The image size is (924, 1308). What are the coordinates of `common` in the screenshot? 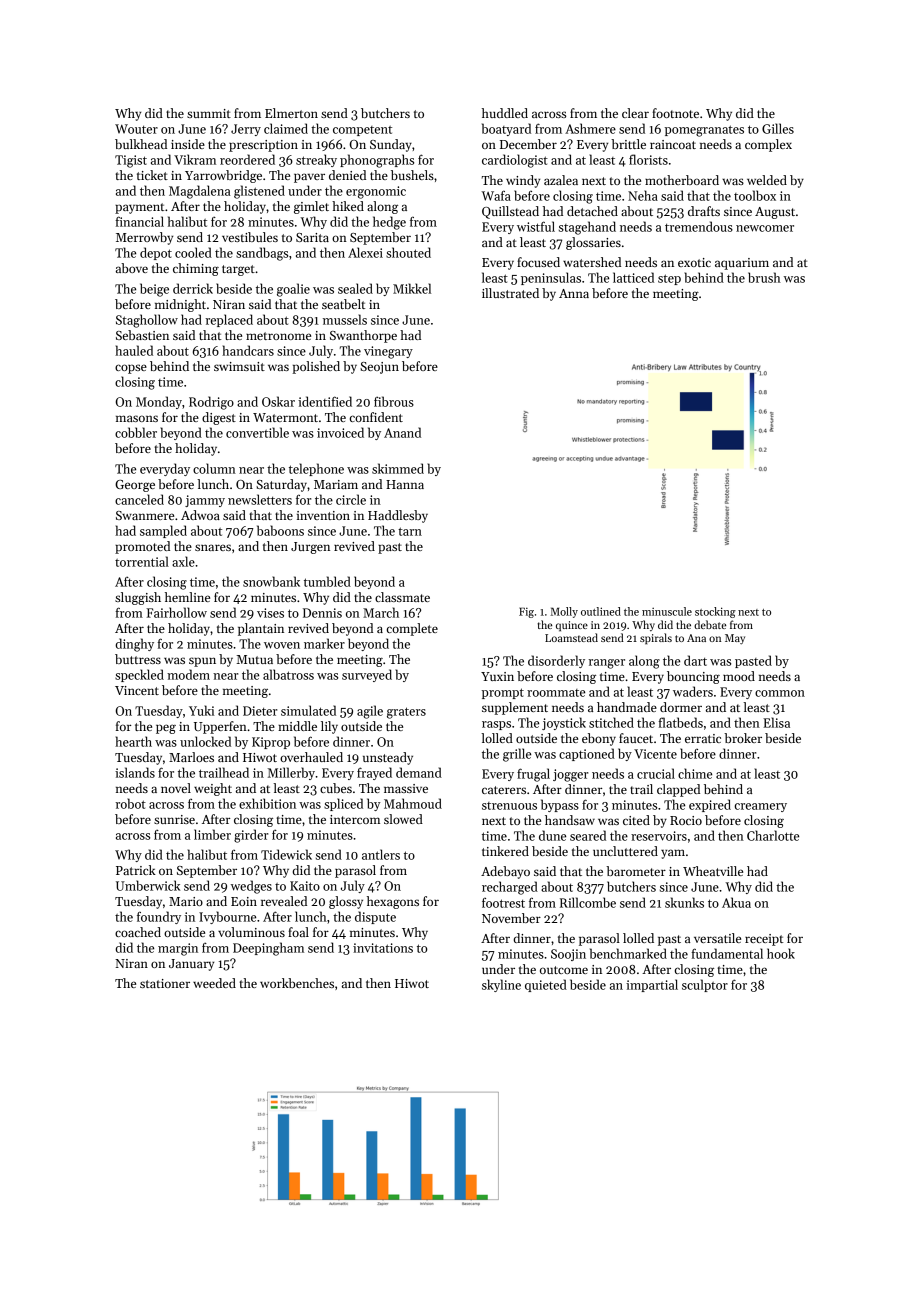 It's located at (780, 693).
